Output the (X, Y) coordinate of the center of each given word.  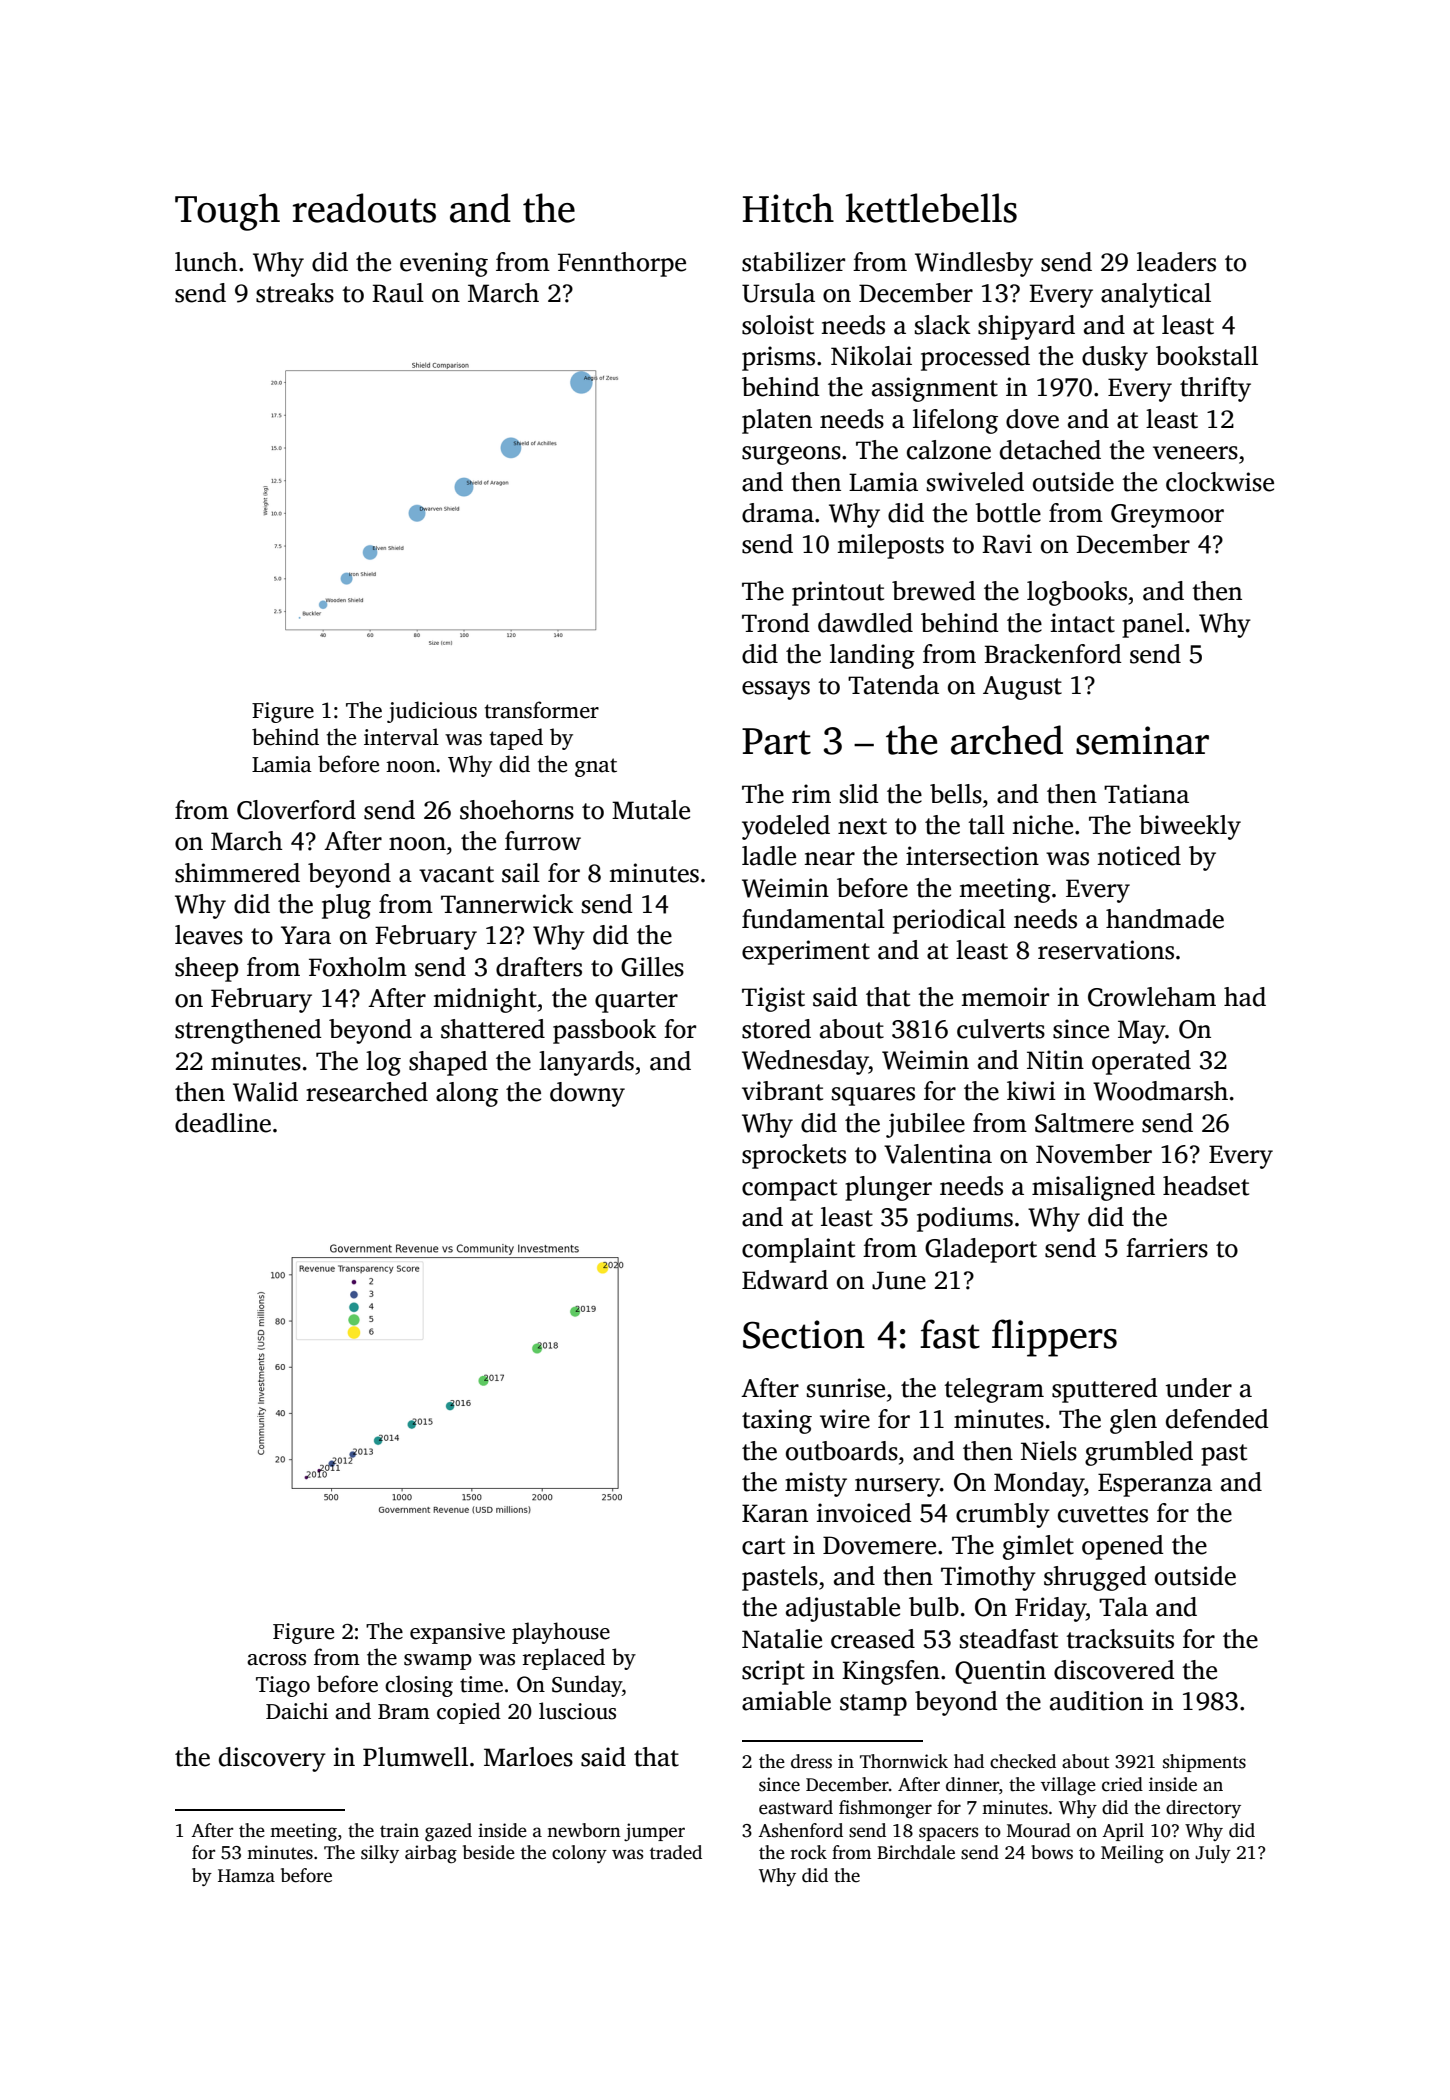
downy (587, 1094)
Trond (776, 623)
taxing (777, 1421)
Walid (265, 1092)
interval (401, 737)
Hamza (246, 1876)
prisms (778, 358)
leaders (1176, 262)
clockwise (1220, 482)
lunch (206, 262)
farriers (1167, 1248)
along (467, 1094)
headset (1206, 1186)
